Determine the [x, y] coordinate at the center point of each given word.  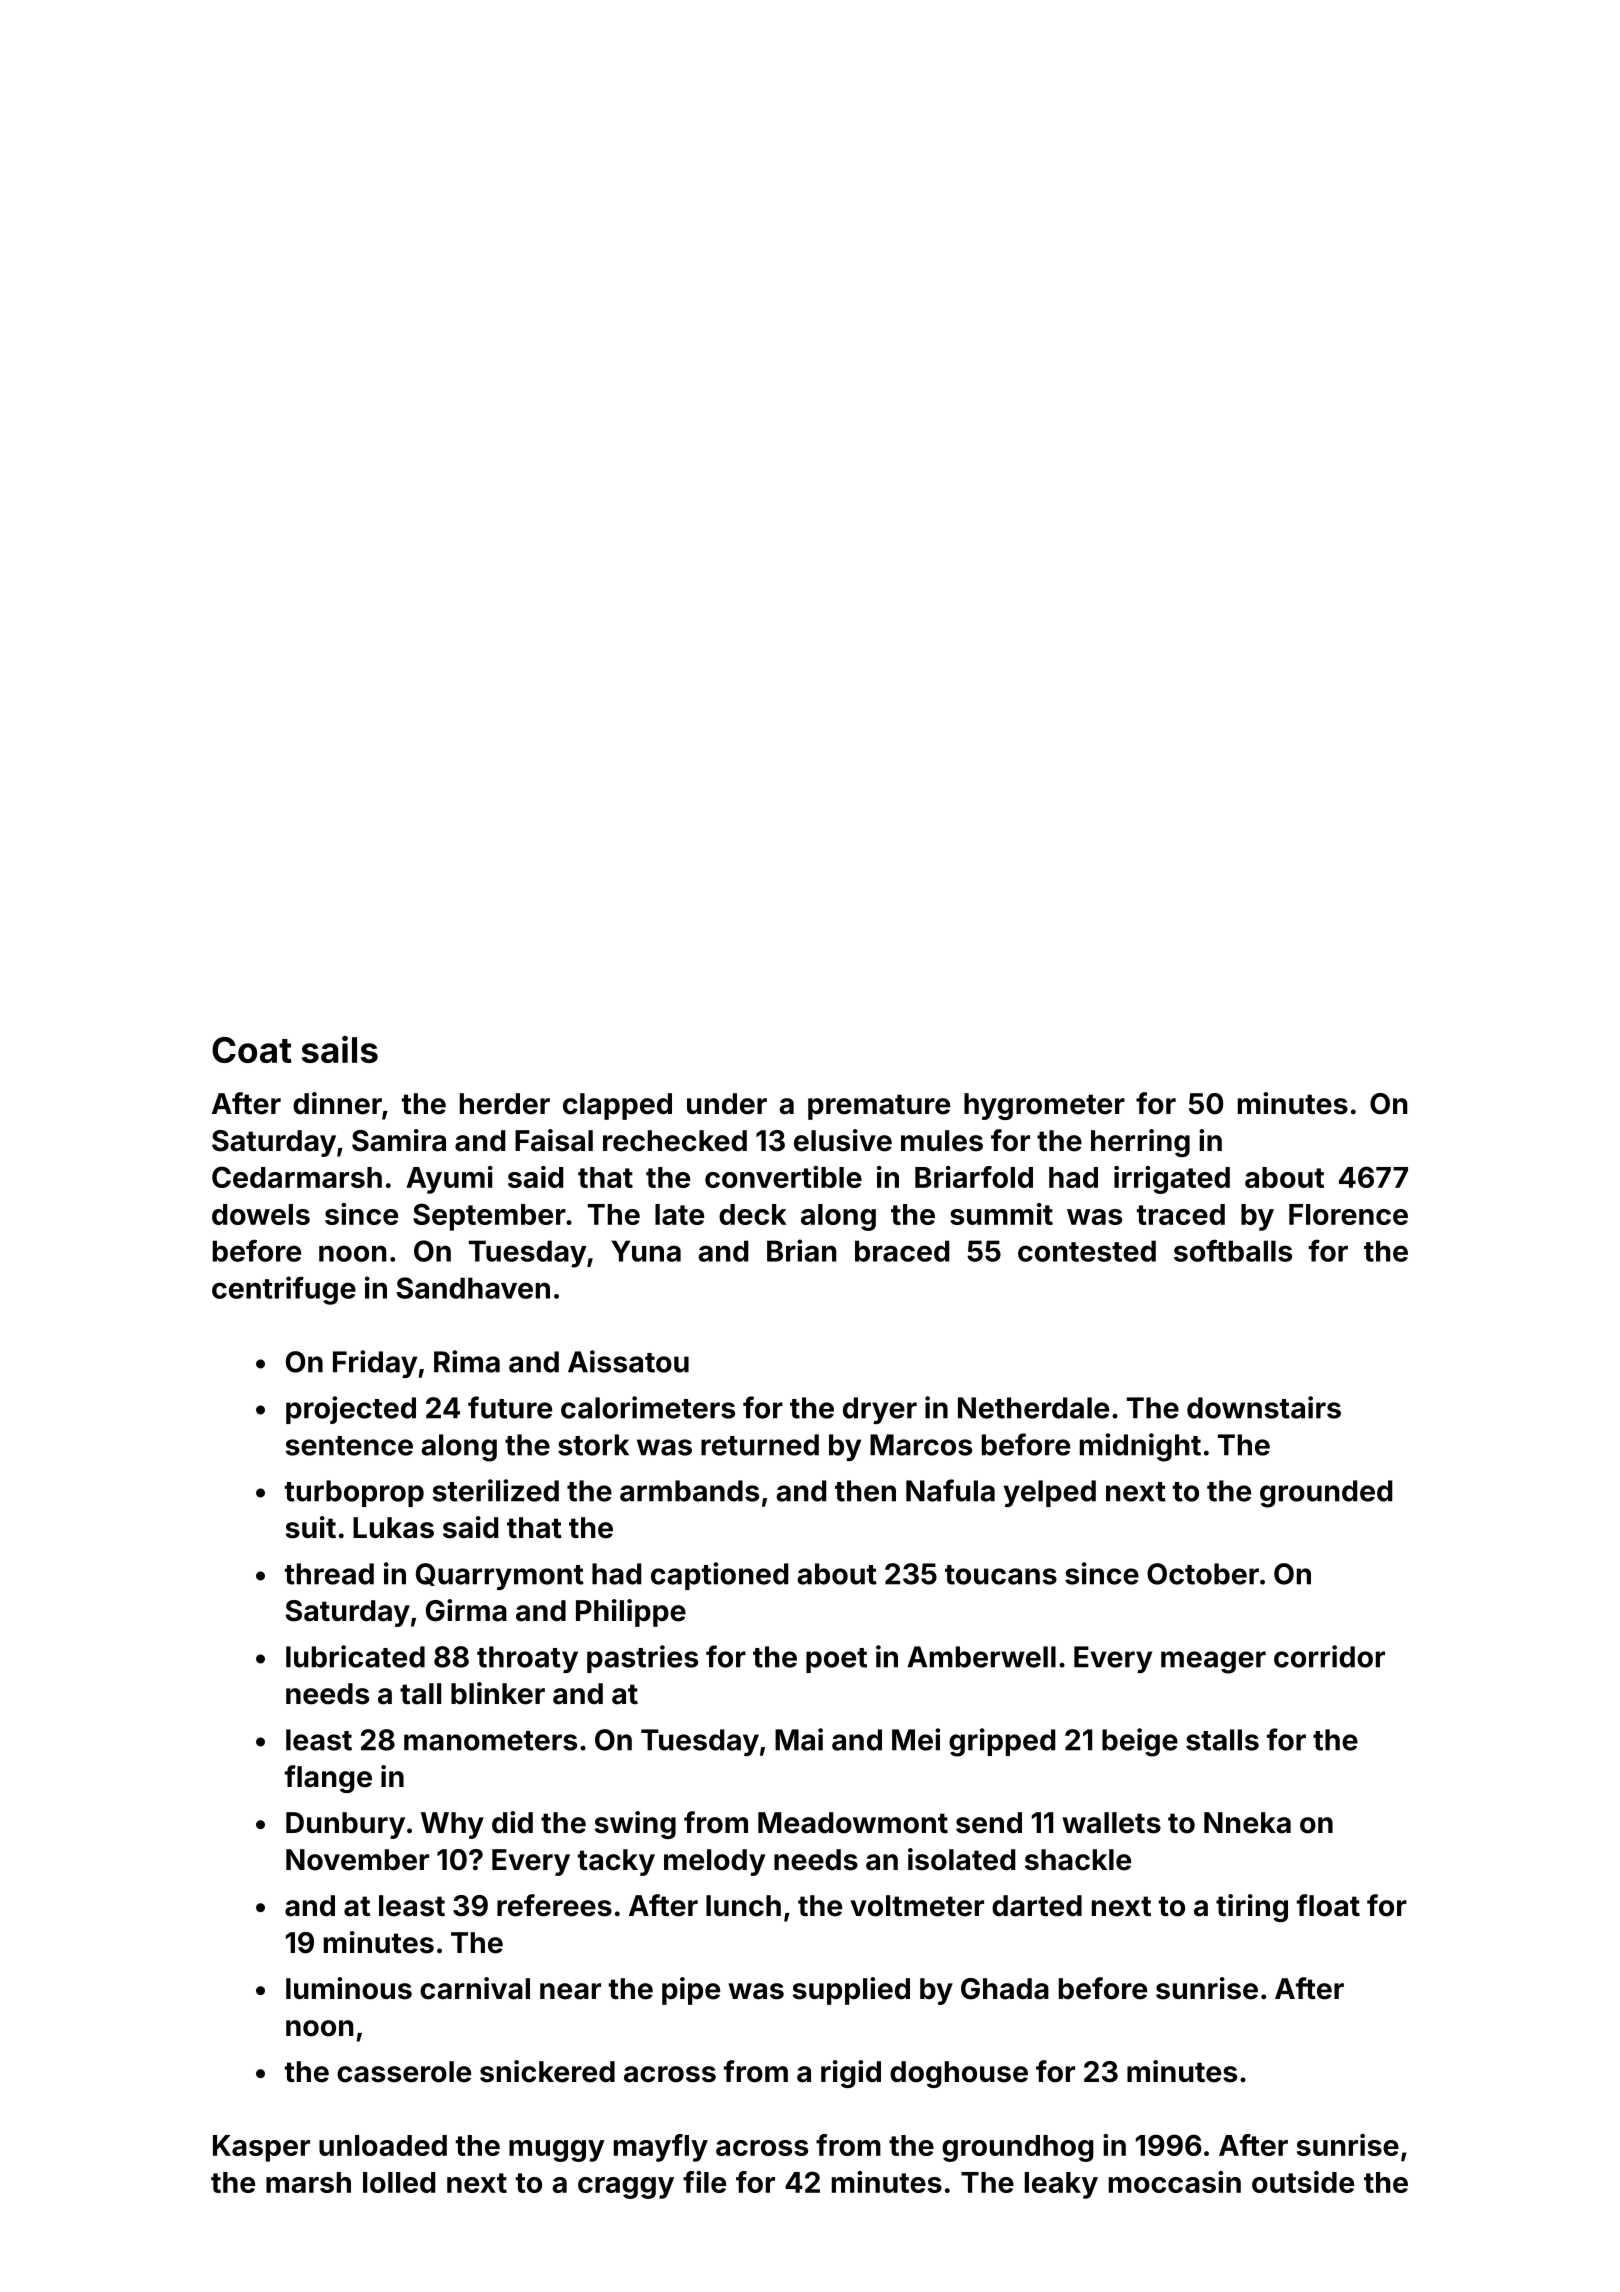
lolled [399, 2182]
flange [328, 1779]
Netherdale [1033, 1408]
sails [340, 1049]
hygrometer [1044, 1106]
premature [879, 1107]
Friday [375, 1364]
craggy [626, 2188]
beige [1140, 1742]
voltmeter [917, 1906]
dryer [880, 1410]
